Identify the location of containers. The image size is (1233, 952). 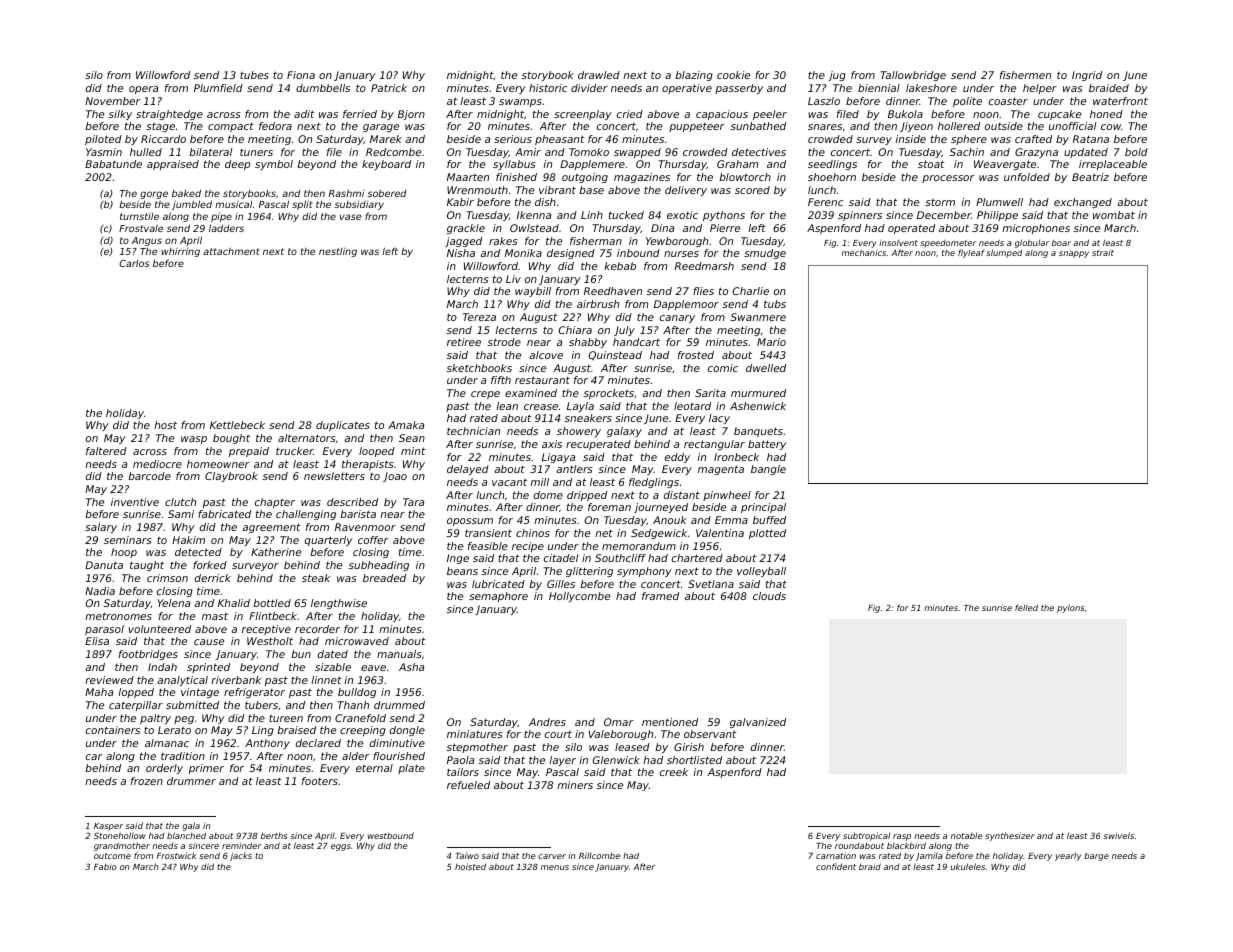
(113, 730).
